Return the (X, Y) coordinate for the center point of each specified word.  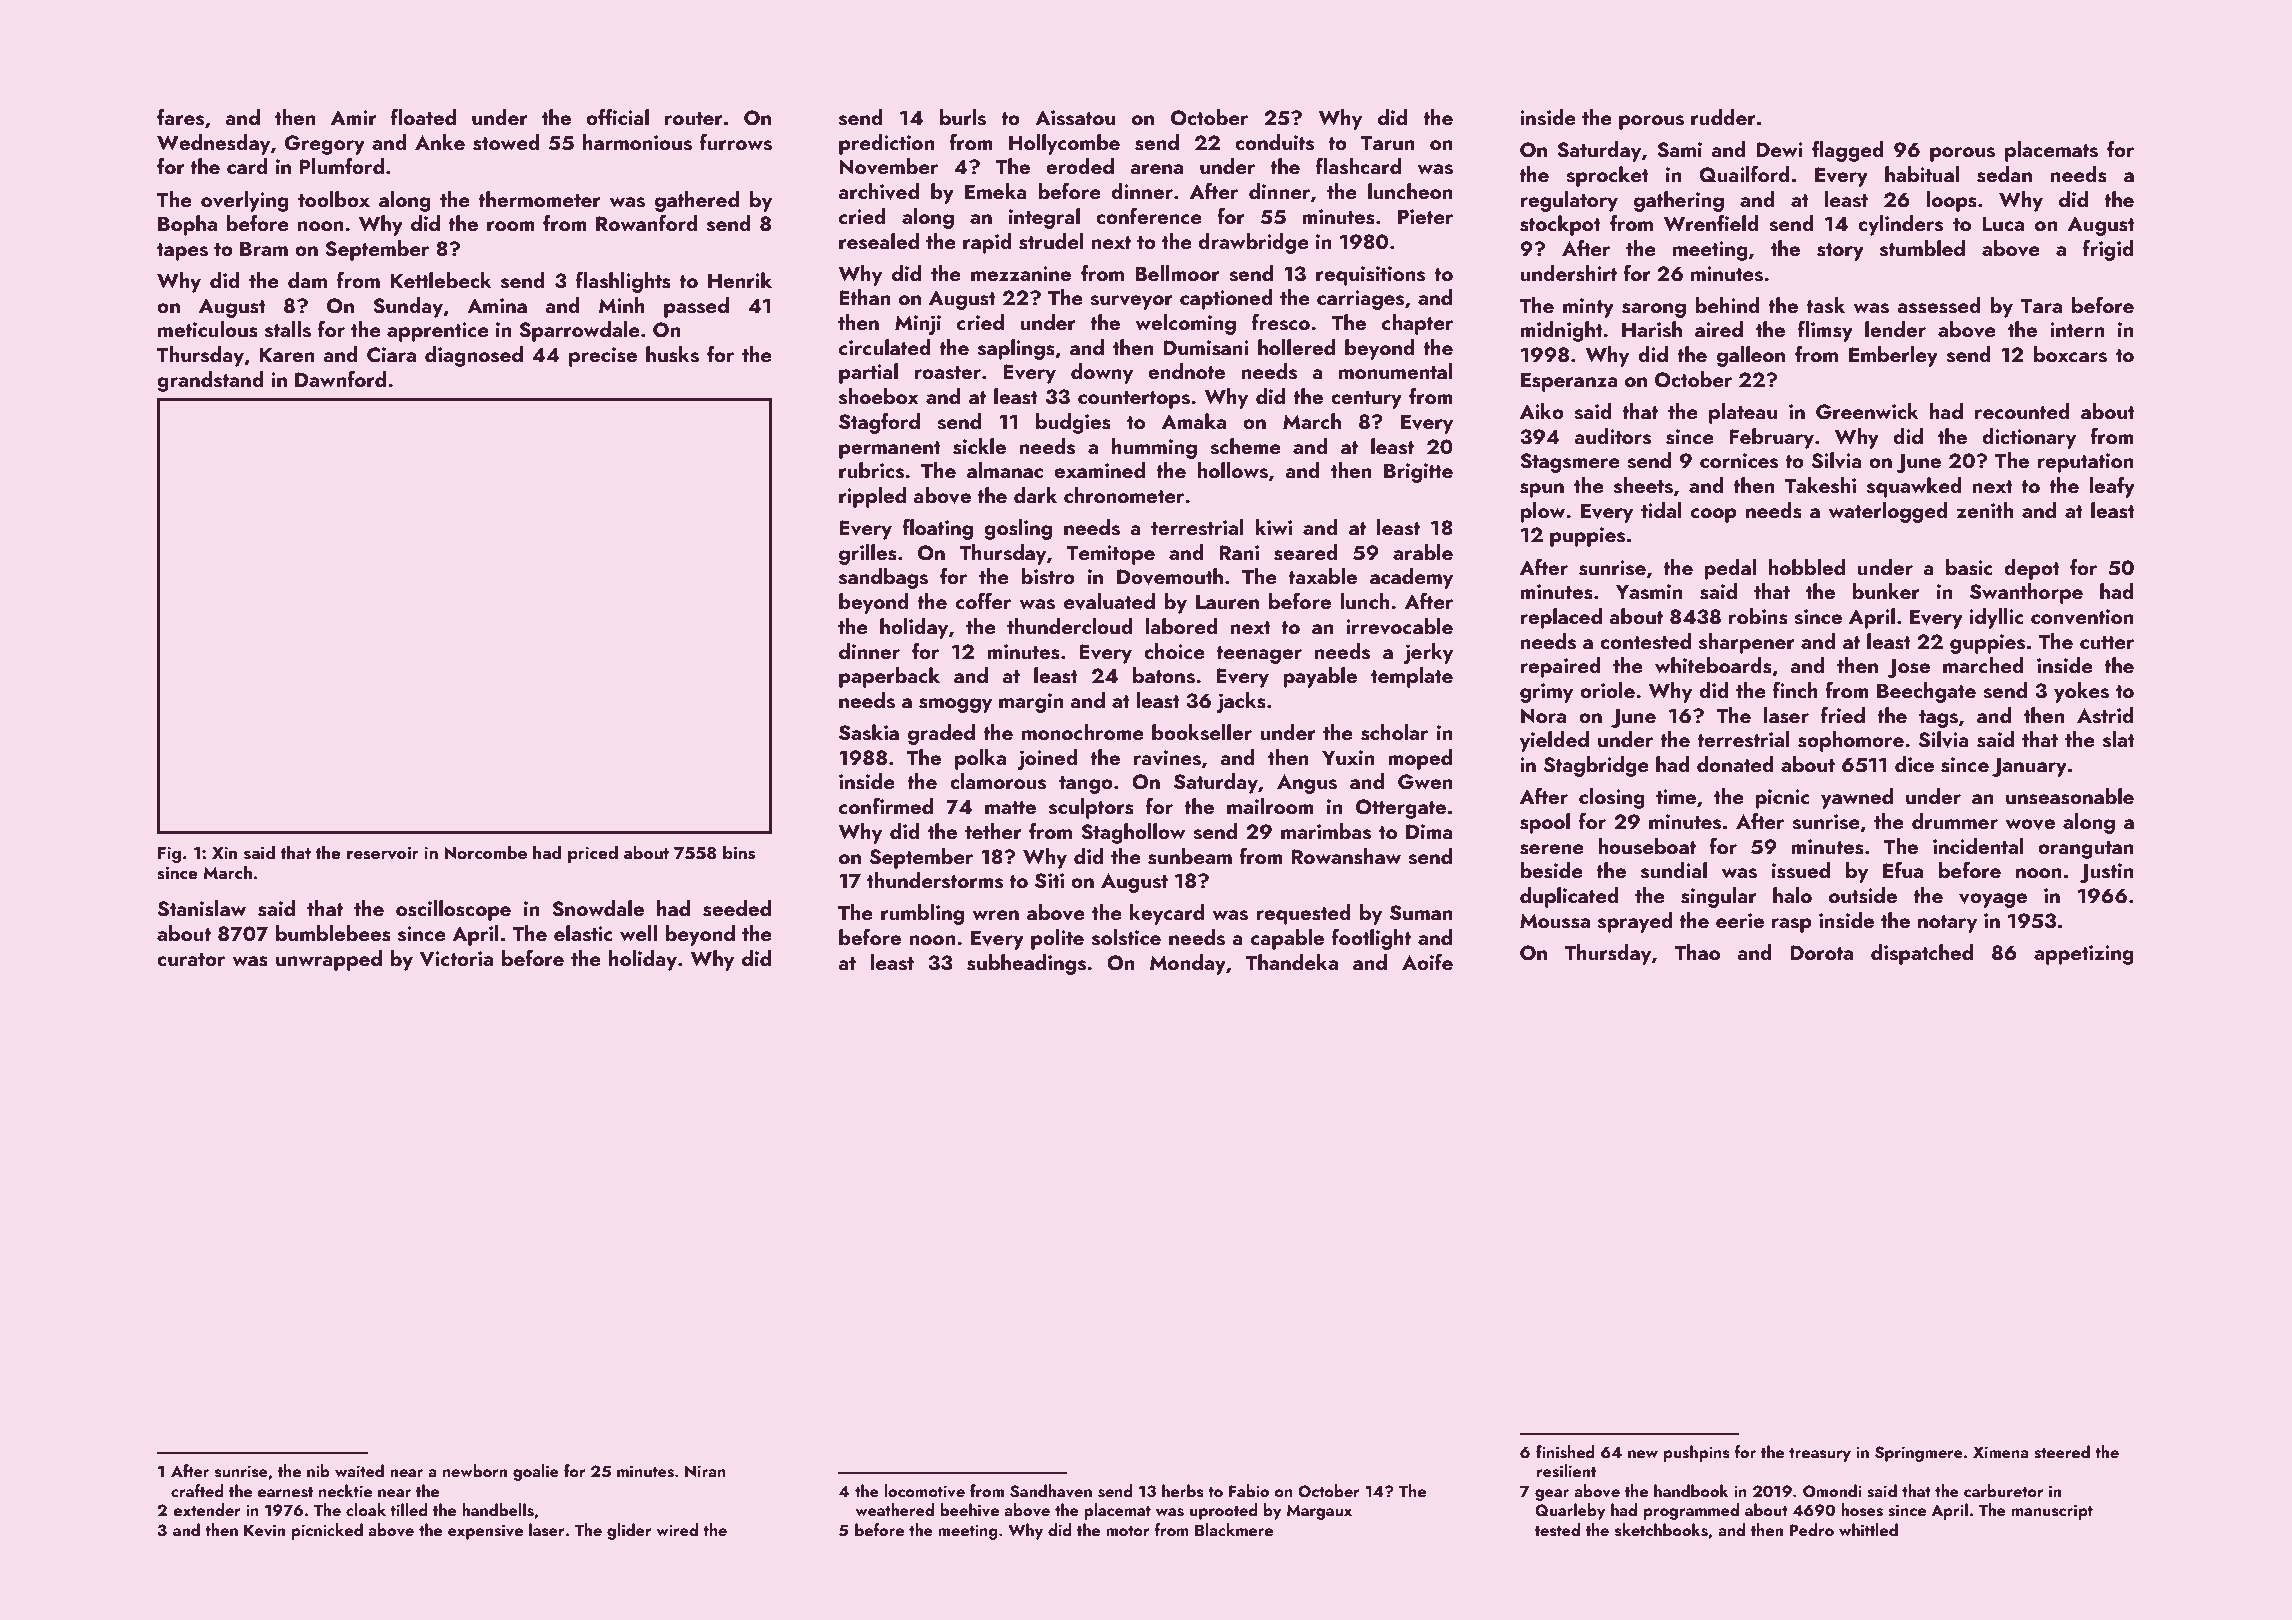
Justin (2107, 873)
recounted (2022, 411)
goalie (536, 1472)
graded (941, 734)
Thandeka (1292, 962)
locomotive (924, 1491)
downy (1102, 373)
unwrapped (329, 960)
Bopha (187, 225)
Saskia (869, 732)
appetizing (2084, 955)
